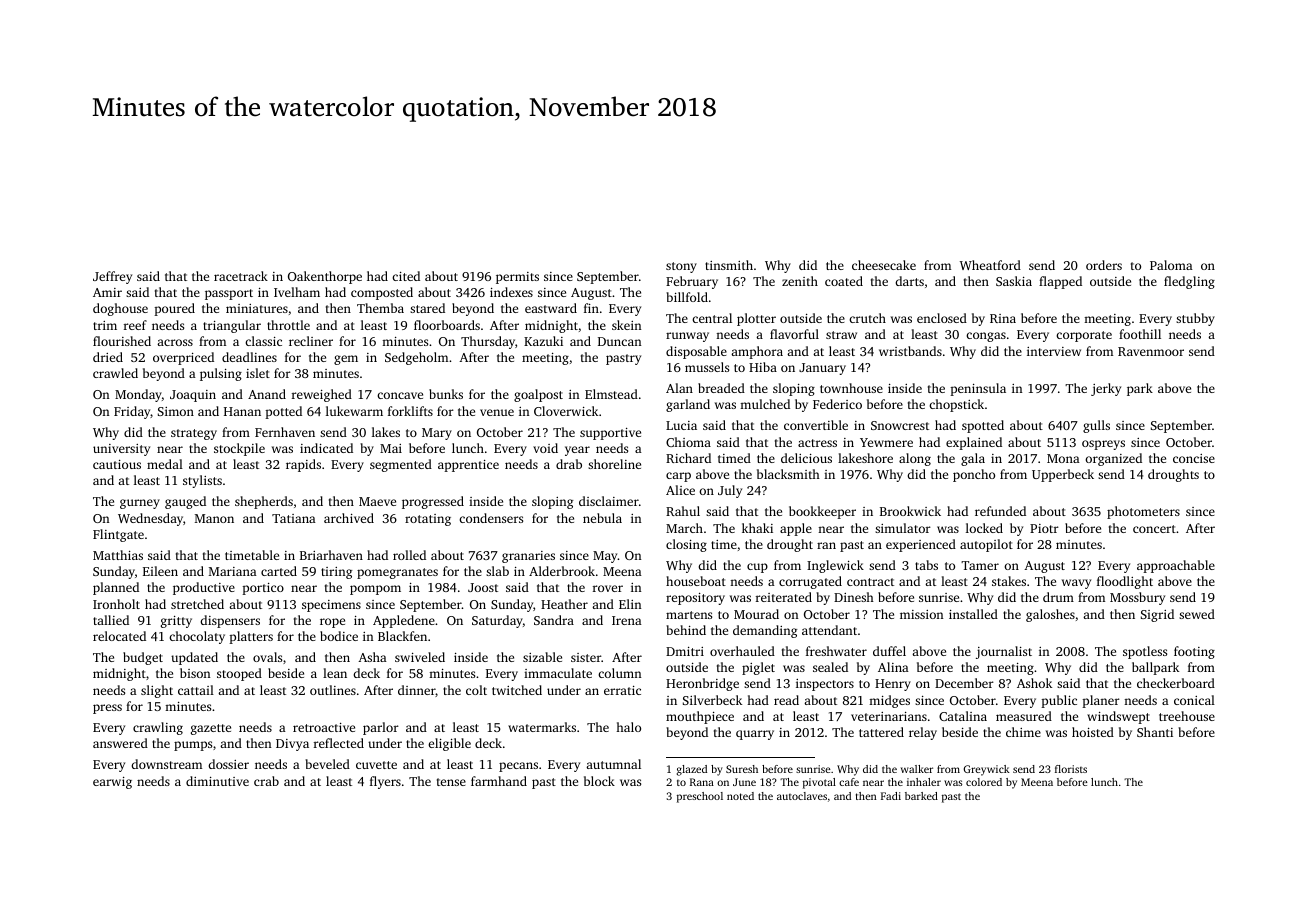 The image size is (1308, 924). Describe the element at coordinates (112, 783) in the screenshot. I see `earwig` at that location.
